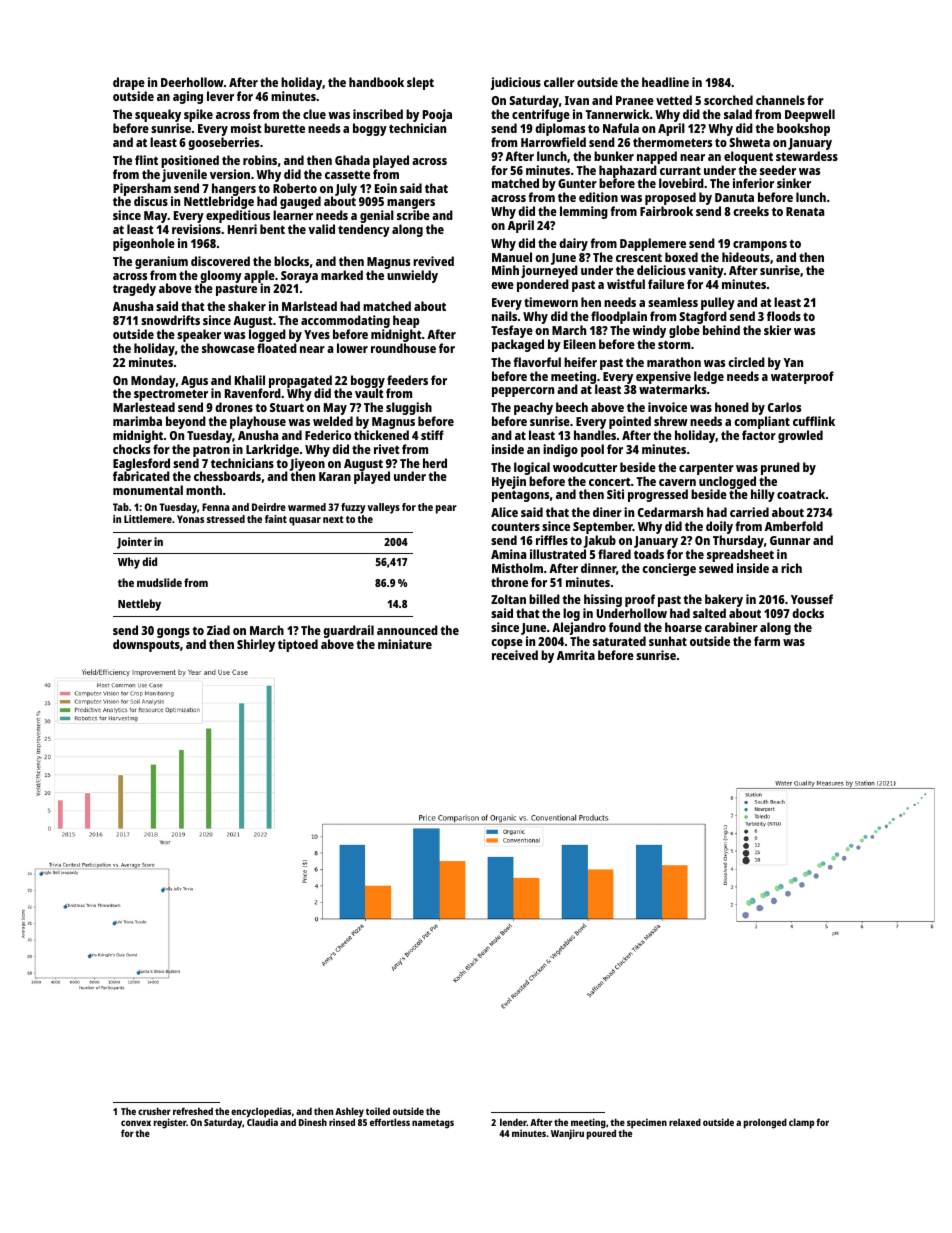 Image resolution: width=952 pixels, height=1233 pixels. I want to click on encyclopedias, so click(261, 1113).
